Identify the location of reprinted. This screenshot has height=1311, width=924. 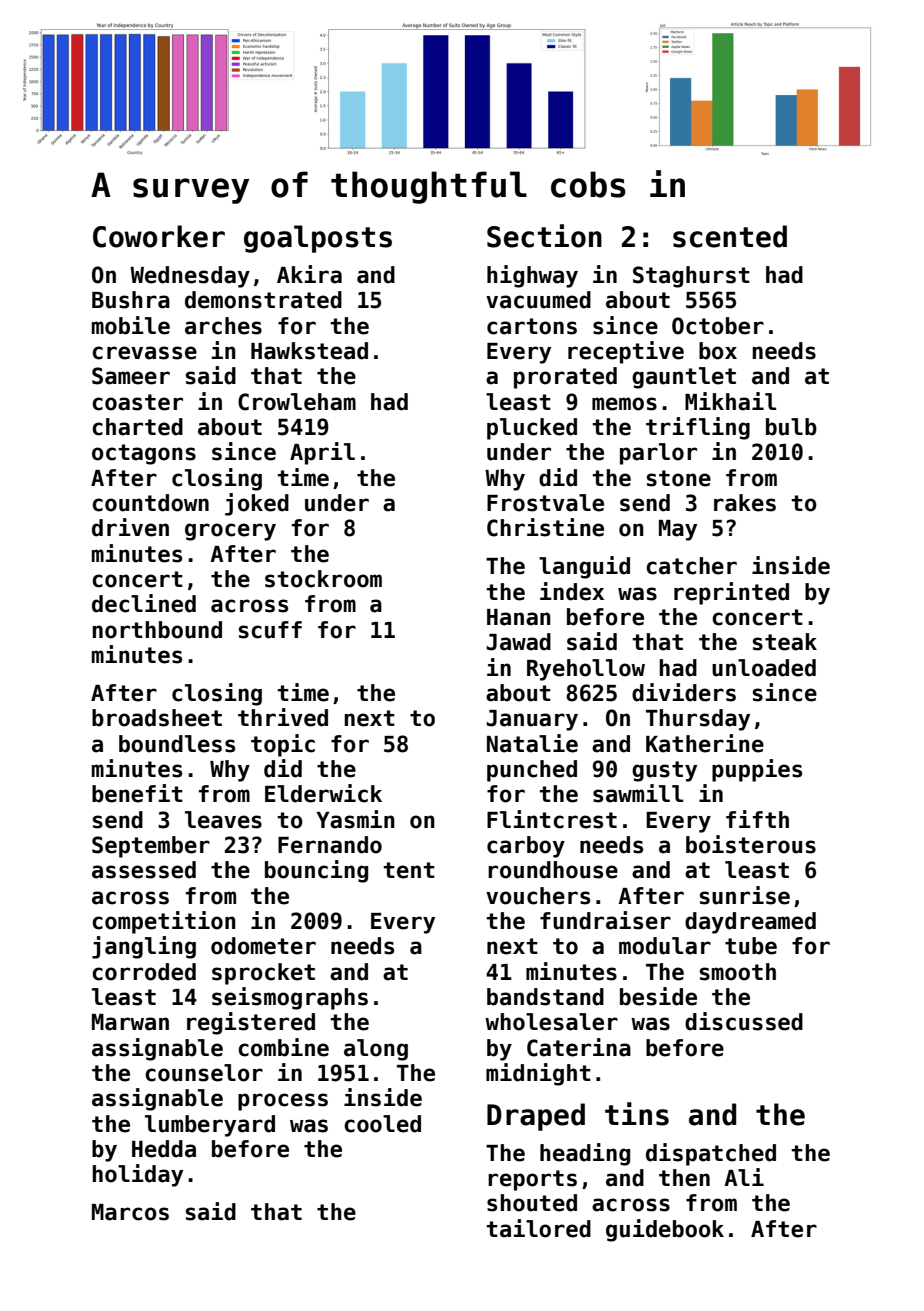
(731, 593).
